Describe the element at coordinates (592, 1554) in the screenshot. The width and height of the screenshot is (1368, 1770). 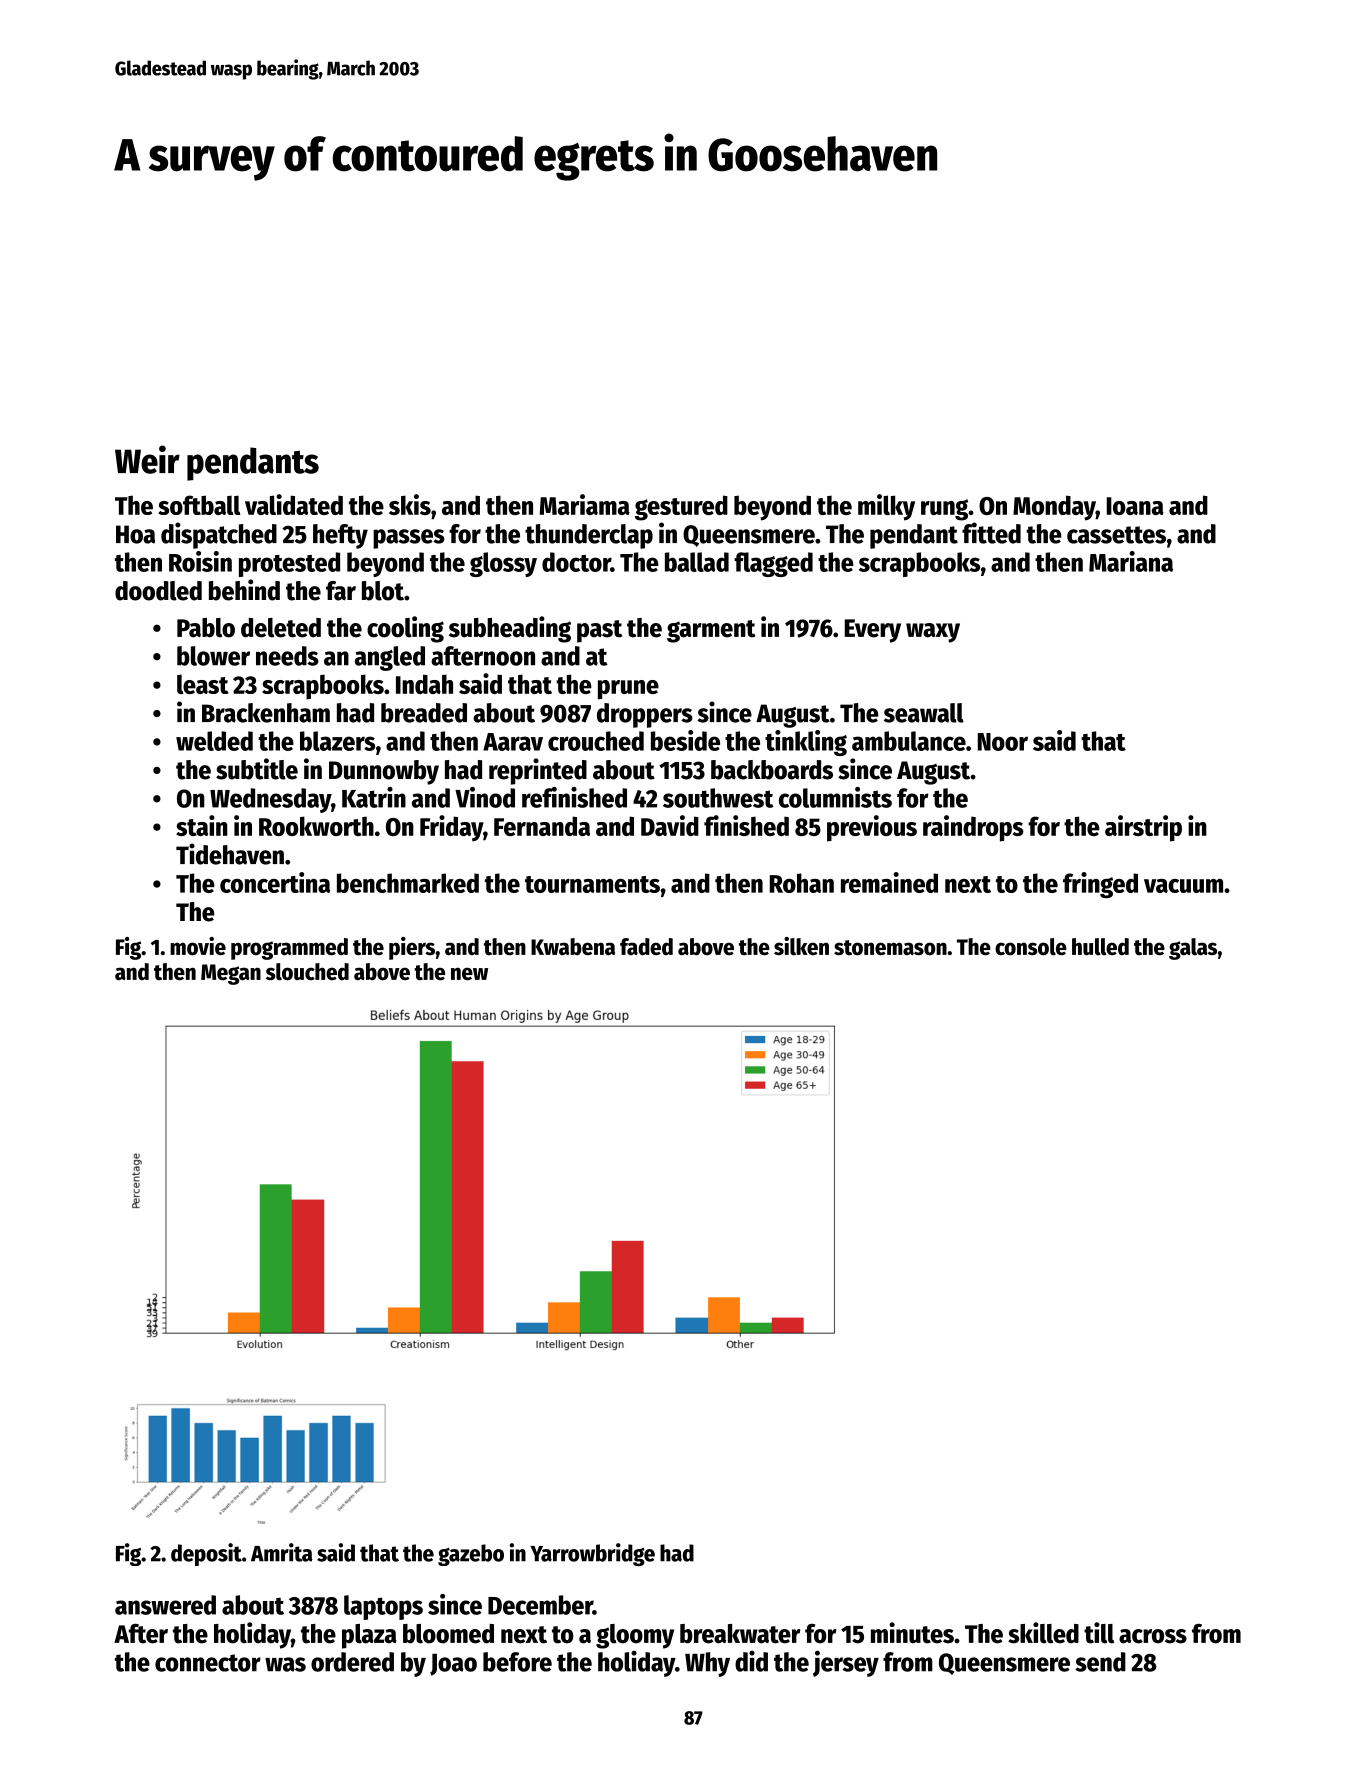
I see `Yarrowbridge` at that location.
